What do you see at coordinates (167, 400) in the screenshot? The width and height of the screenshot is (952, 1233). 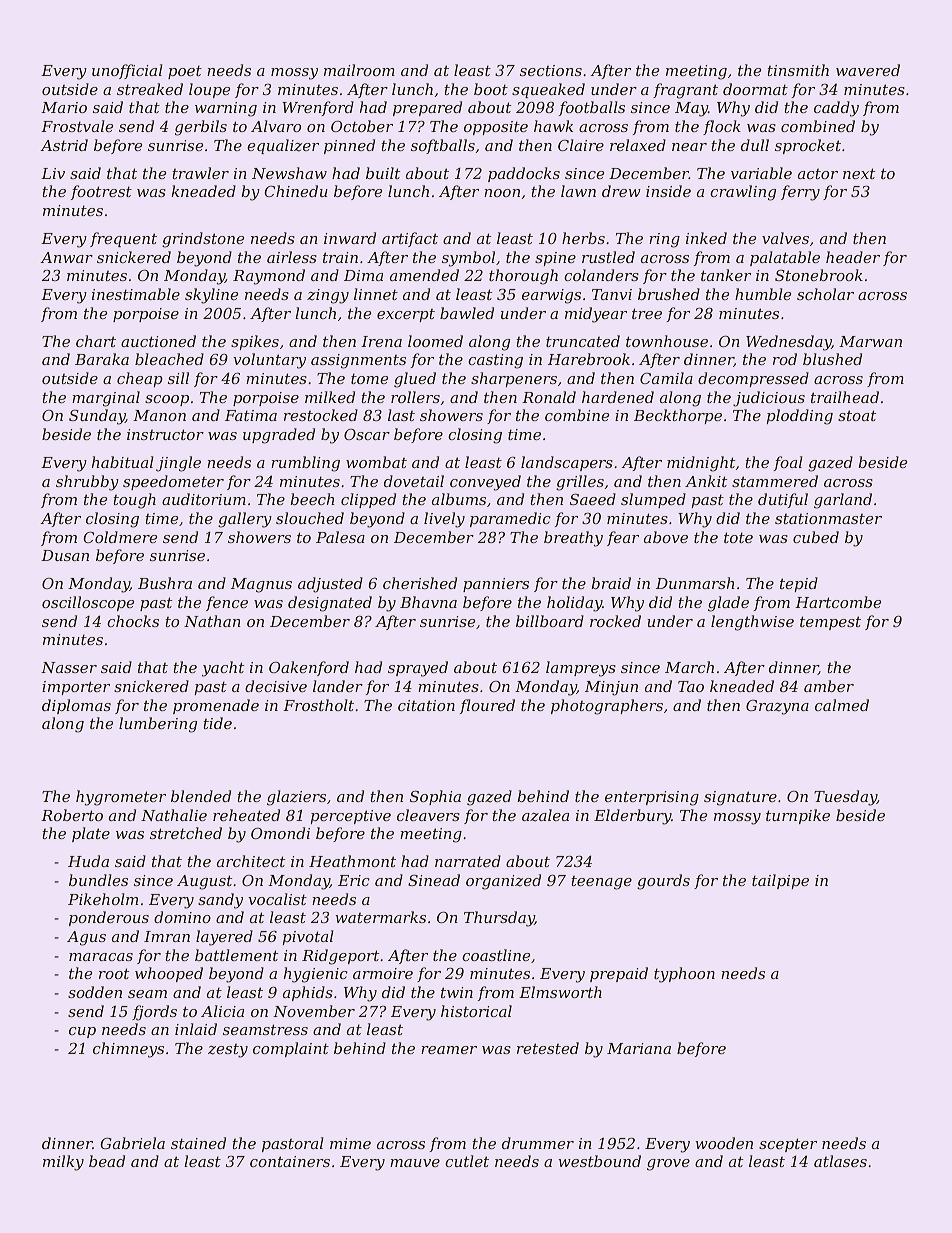 I see `scoop` at bounding box center [167, 400].
